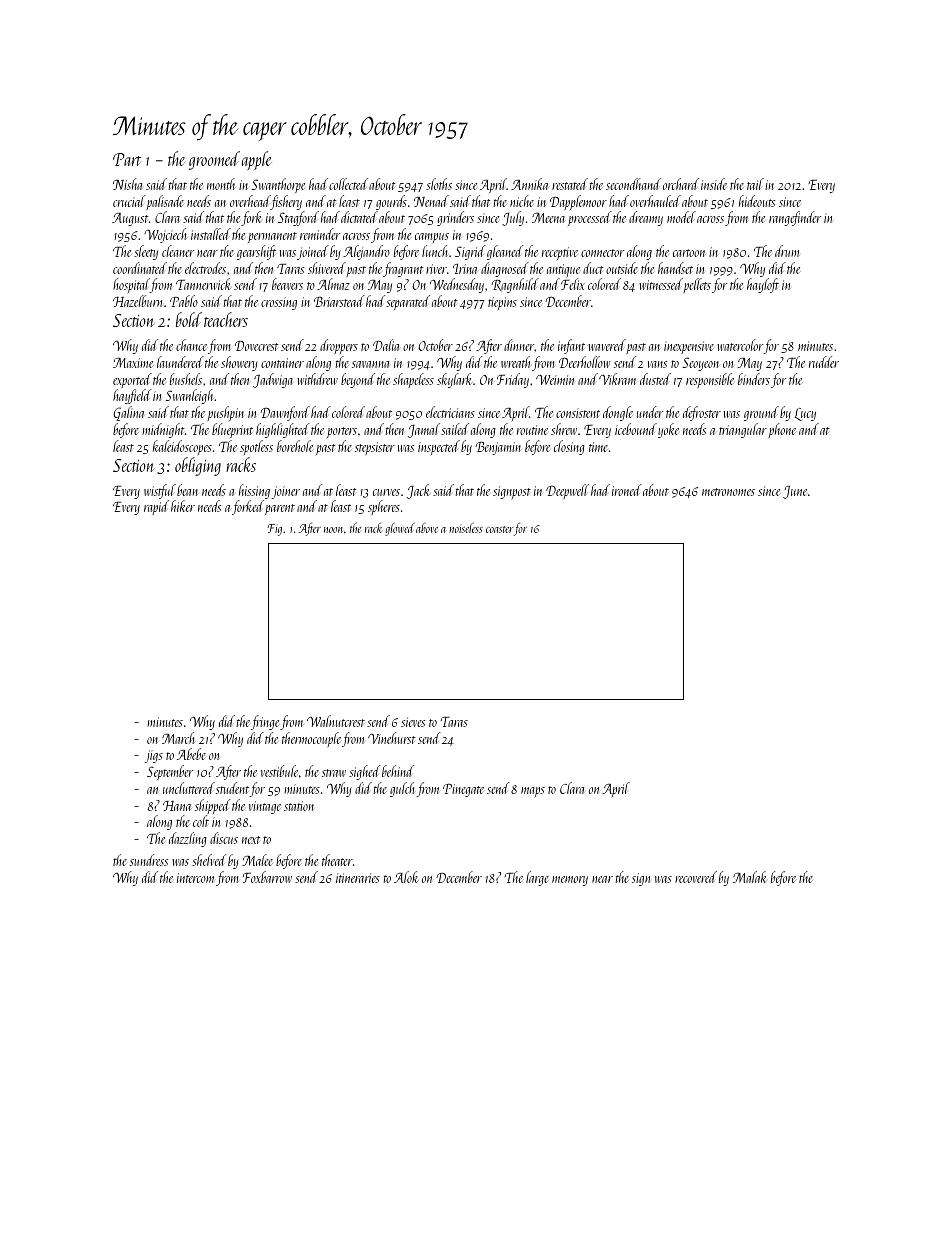  What do you see at coordinates (795, 492) in the screenshot?
I see `June` at bounding box center [795, 492].
